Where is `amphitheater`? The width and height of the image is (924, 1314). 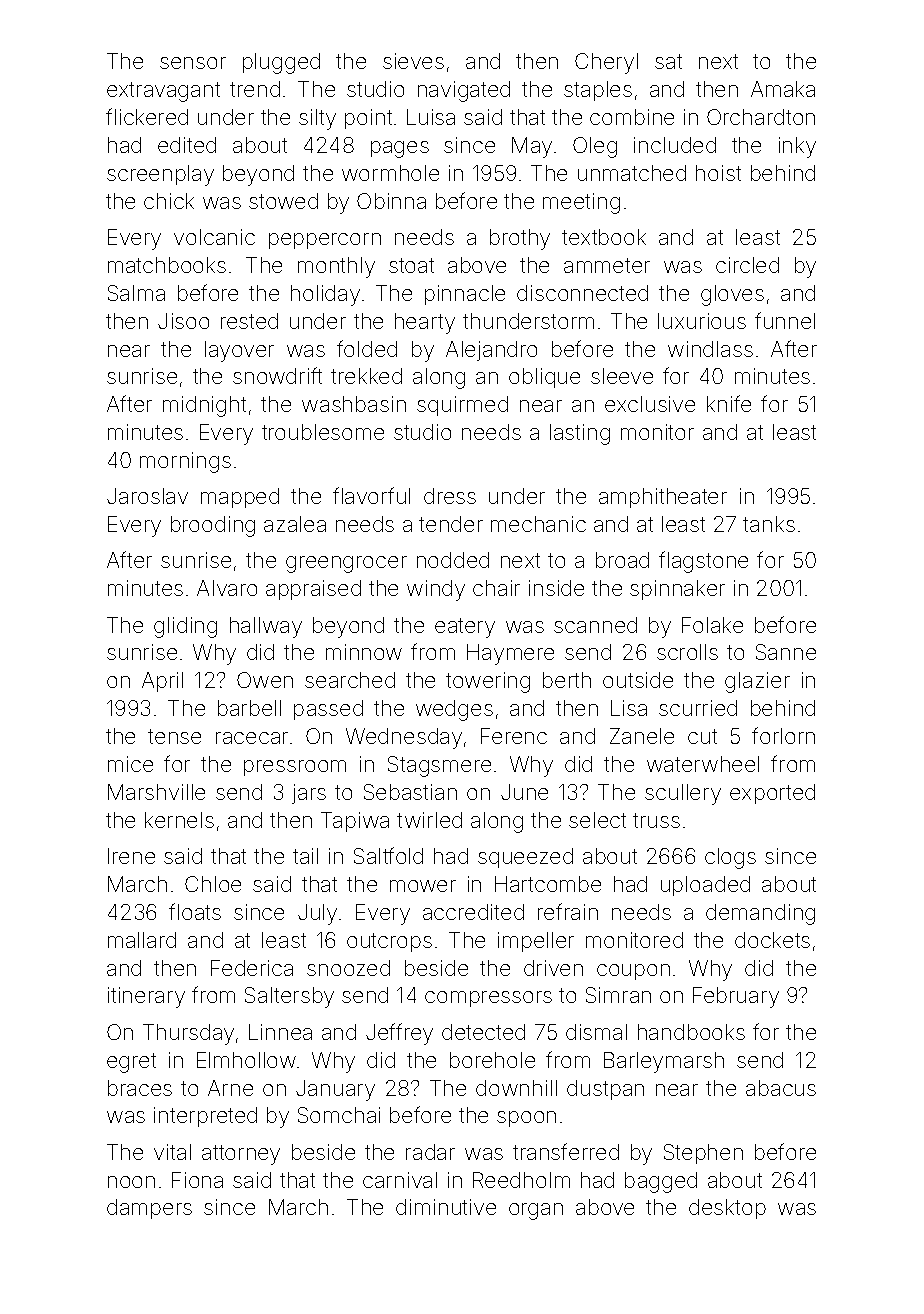 amphitheater is located at coordinates (663, 498).
